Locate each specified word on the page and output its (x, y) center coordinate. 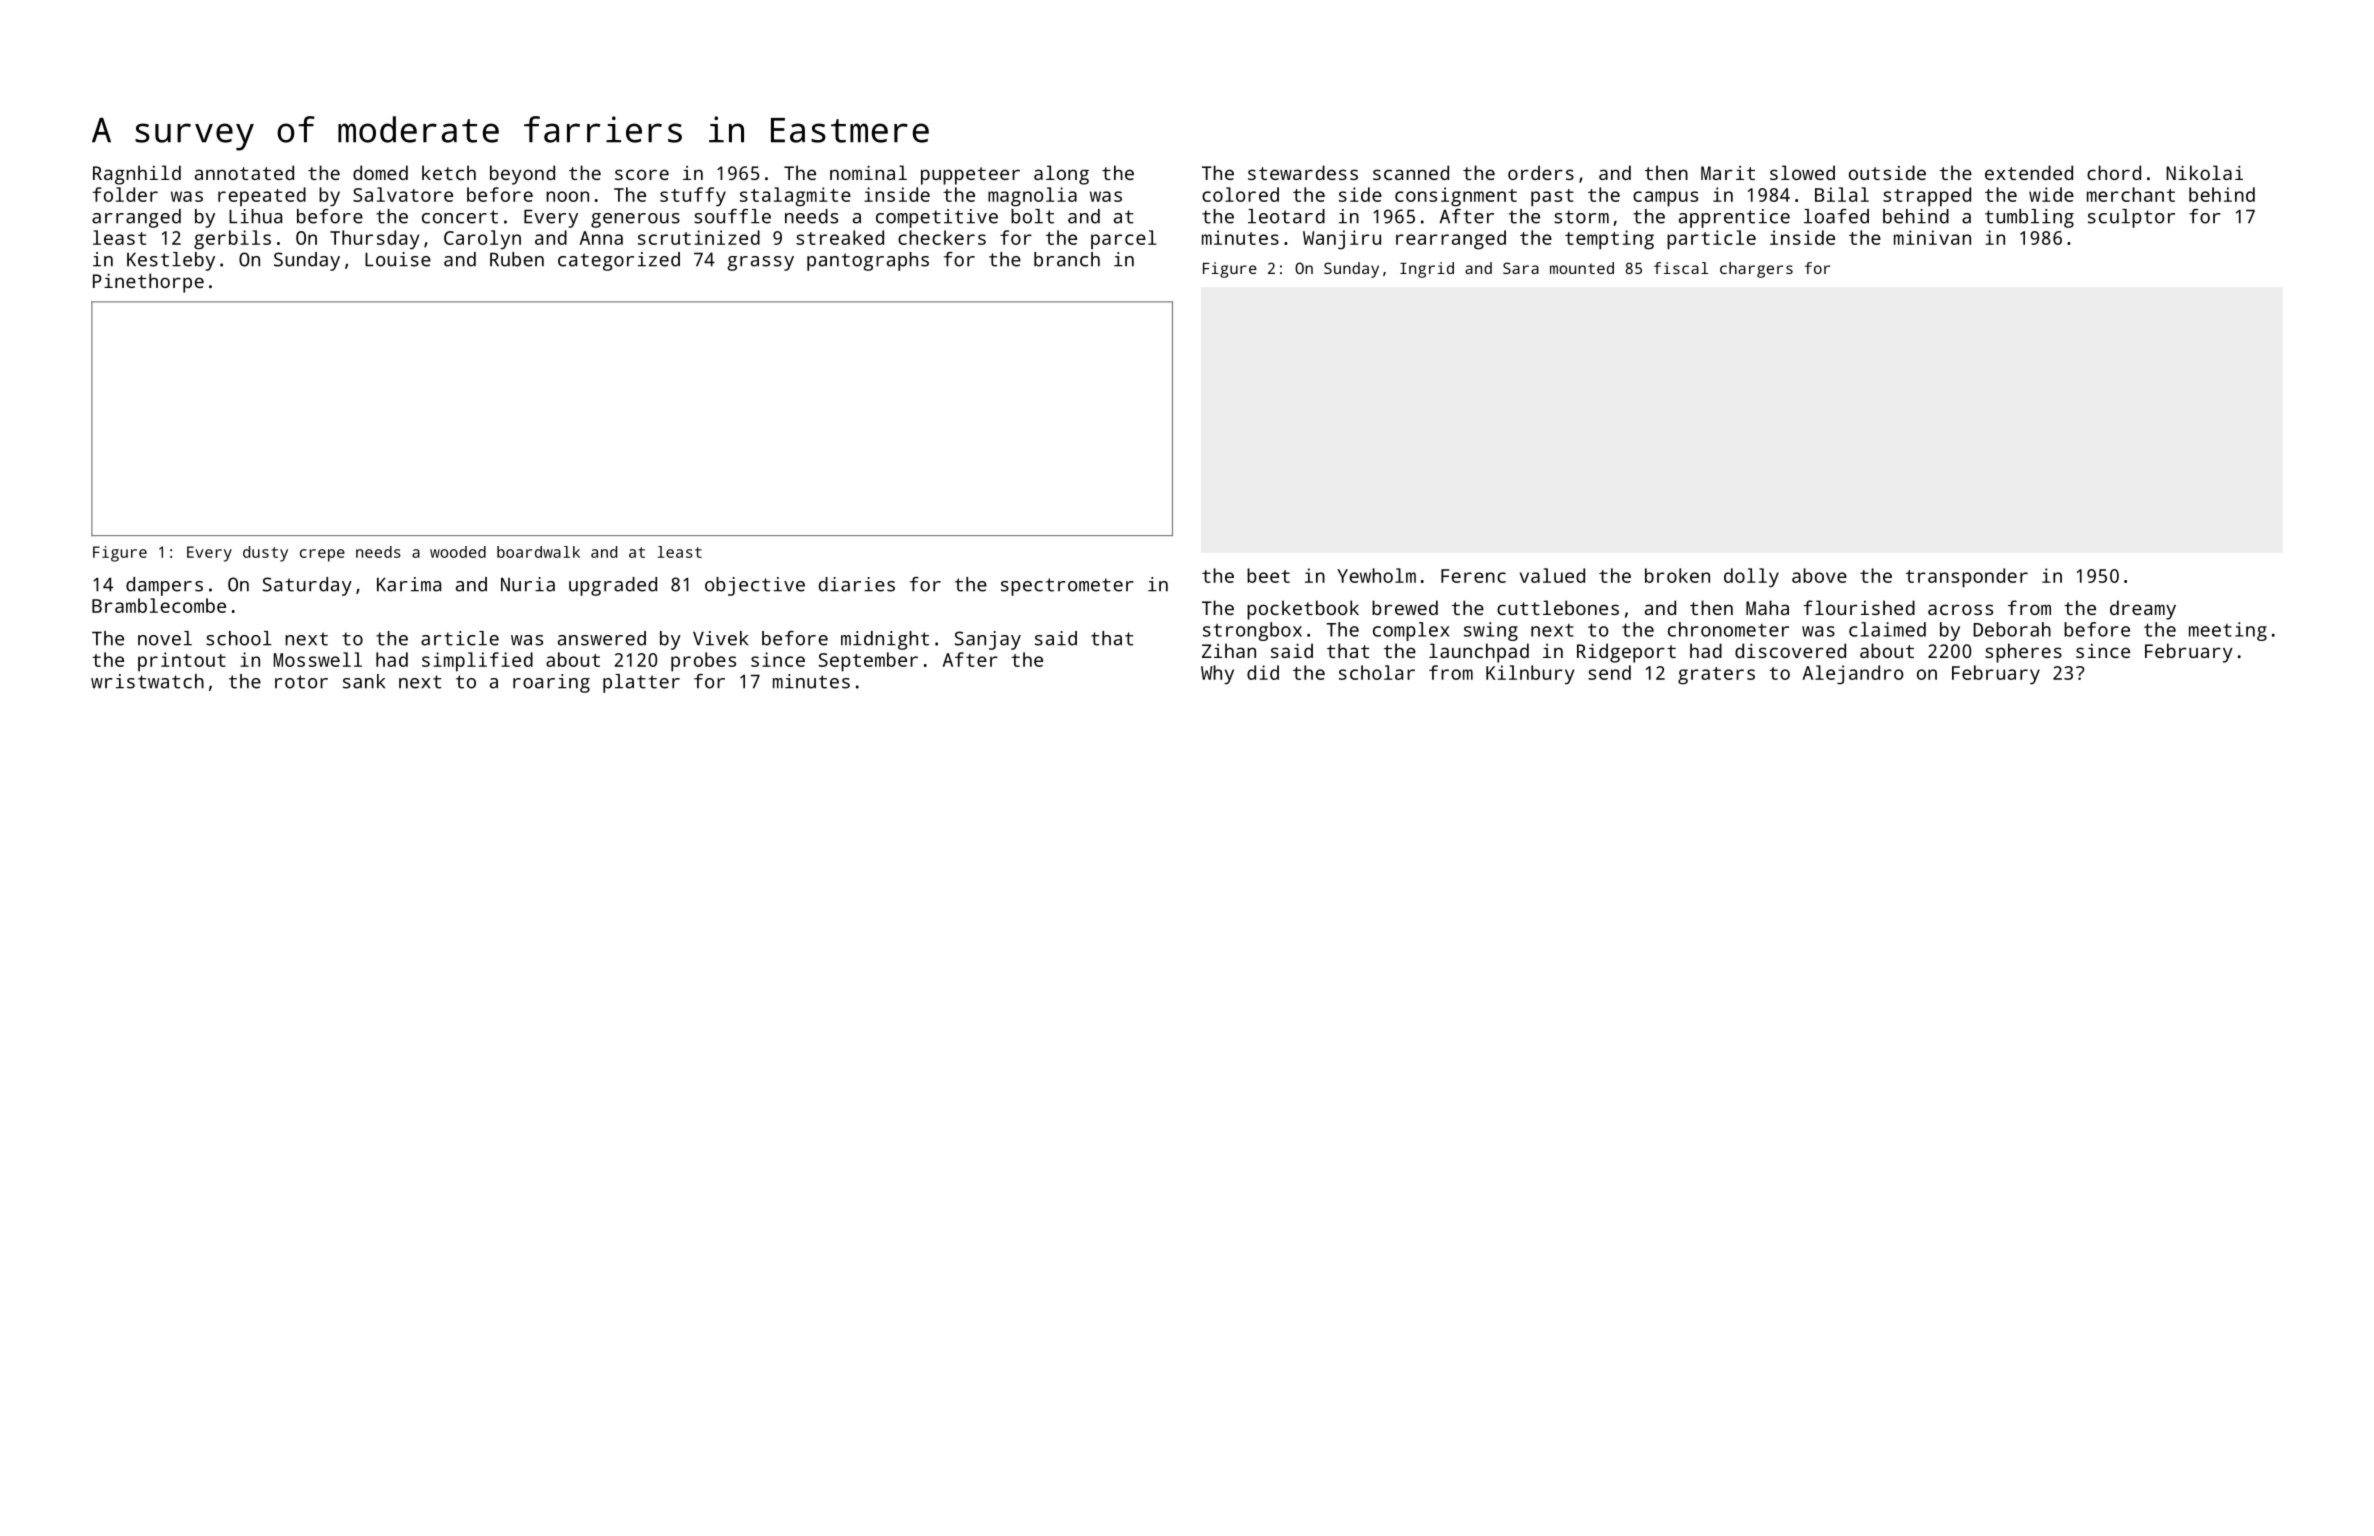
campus (1665, 199)
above (1819, 575)
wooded (458, 552)
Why (1217, 674)
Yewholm (1376, 575)
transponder (1967, 578)
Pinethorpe (148, 283)
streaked (840, 237)
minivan (1932, 237)
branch (1067, 259)
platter (641, 683)
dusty (265, 554)
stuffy (693, 197)
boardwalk (538, 552)
